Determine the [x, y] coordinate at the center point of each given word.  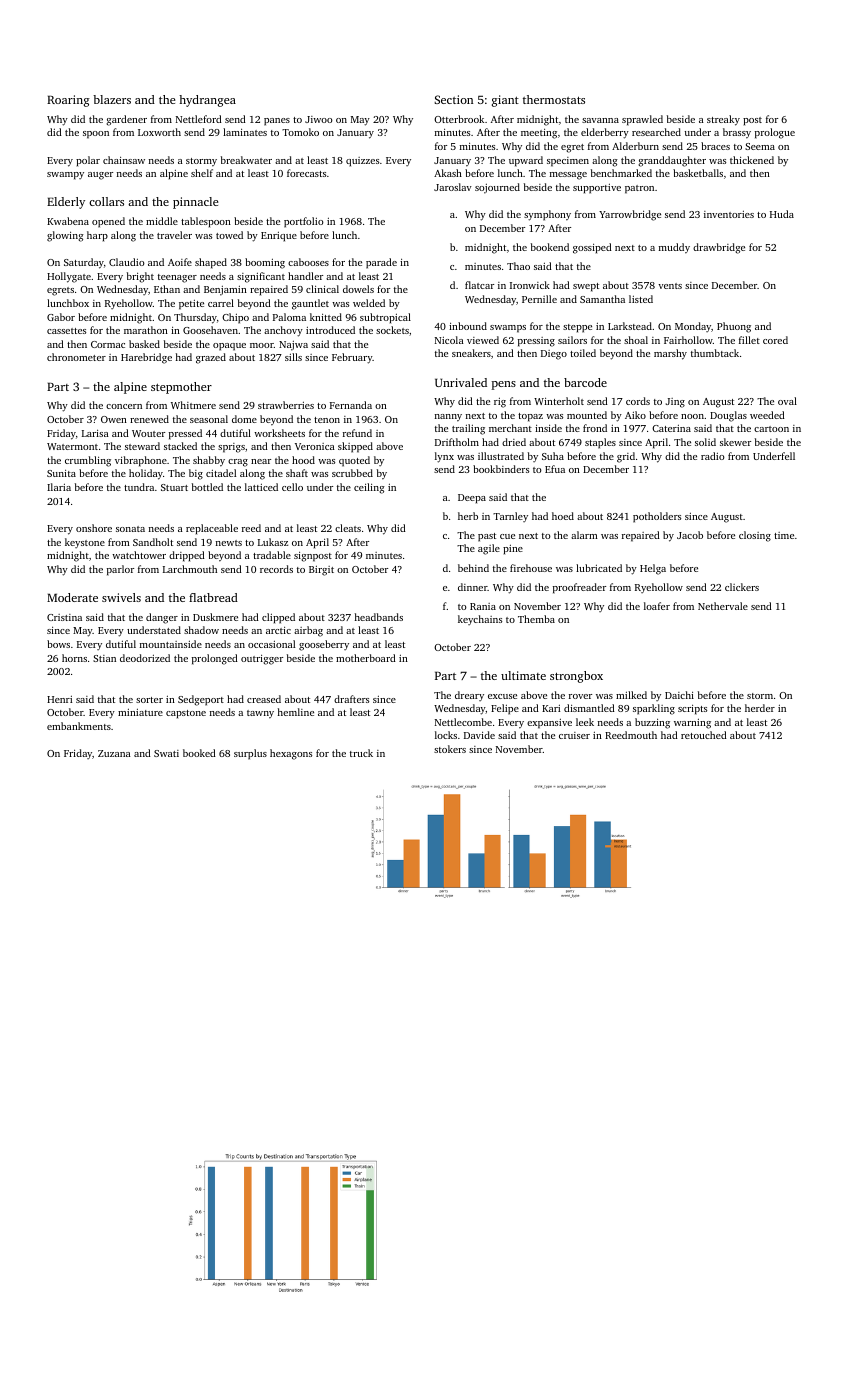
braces [715, 146]
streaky [723, 120]
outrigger [262, 660]
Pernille [539, 299]
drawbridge [719, 248]
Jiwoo [319, 119]
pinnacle [196, 203]
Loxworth [159, 132]
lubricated [599, 568]
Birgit [321, 571]
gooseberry [324, 645]
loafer [657, 606]
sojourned [497, 188]
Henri [59, 699]
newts [229, 543]
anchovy [283, 331]
